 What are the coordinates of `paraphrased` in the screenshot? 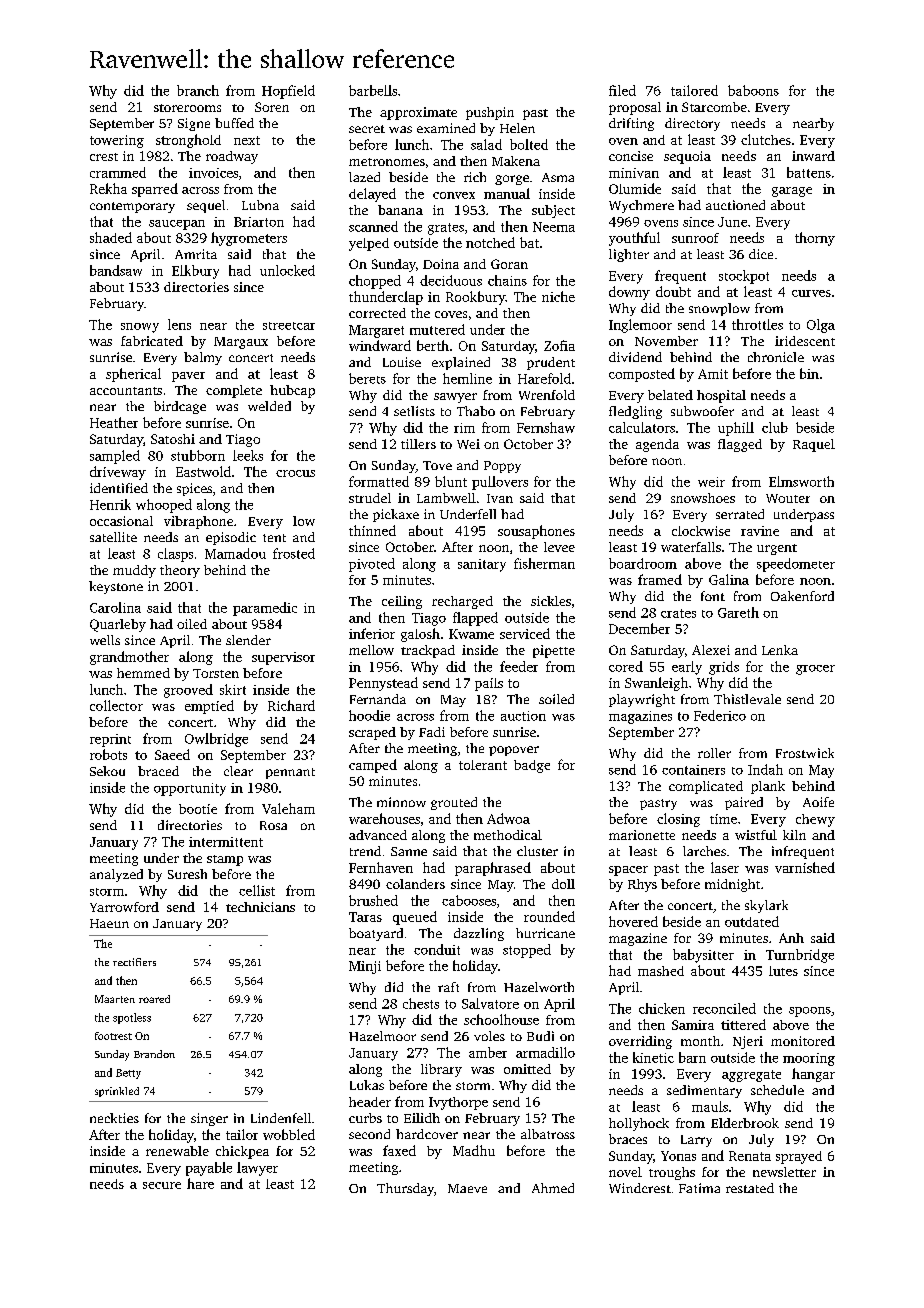 It's located at (493, 869).
